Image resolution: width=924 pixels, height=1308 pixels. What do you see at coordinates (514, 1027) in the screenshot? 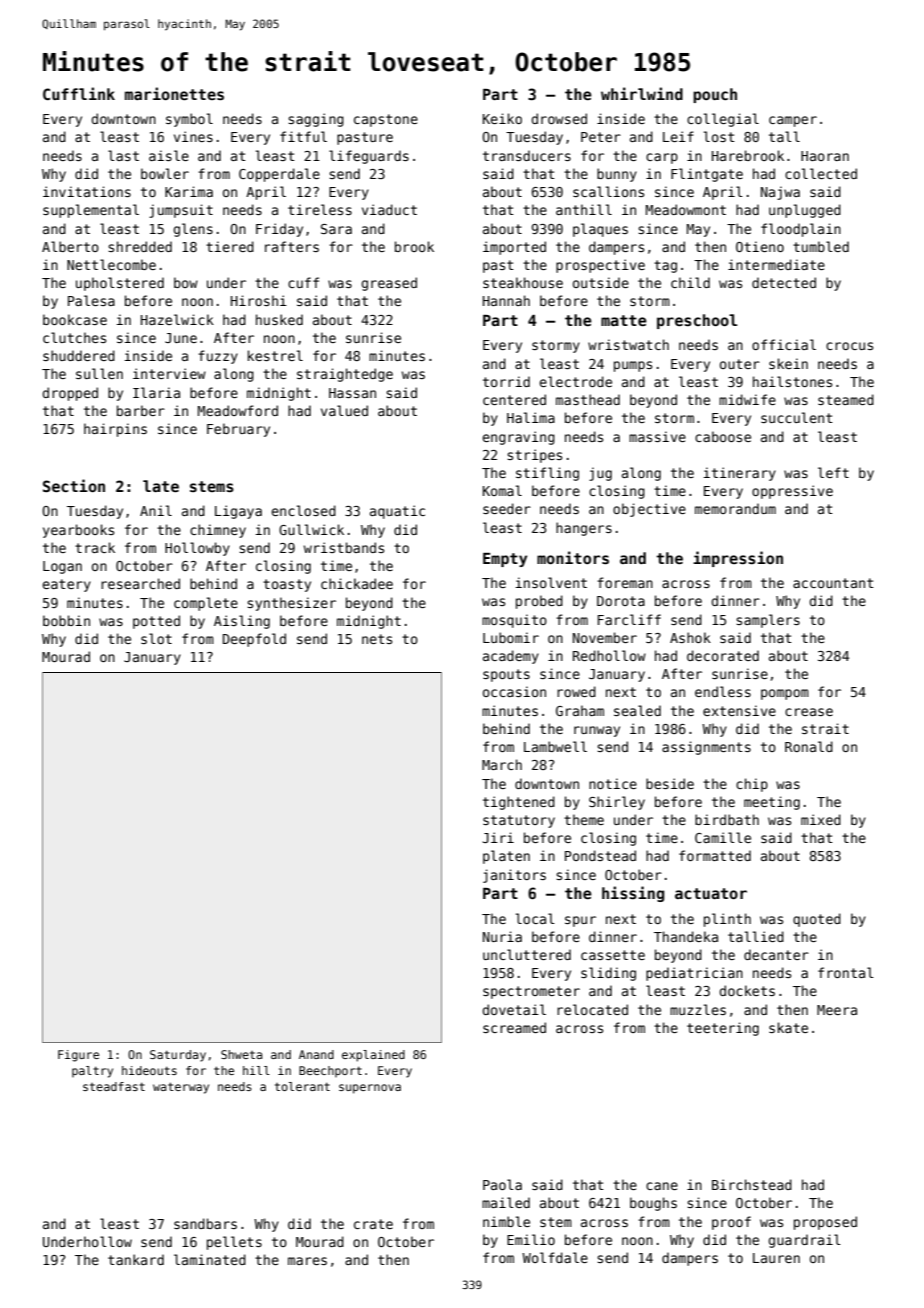
I see `screamed` at bounding box center [514, 1027].
